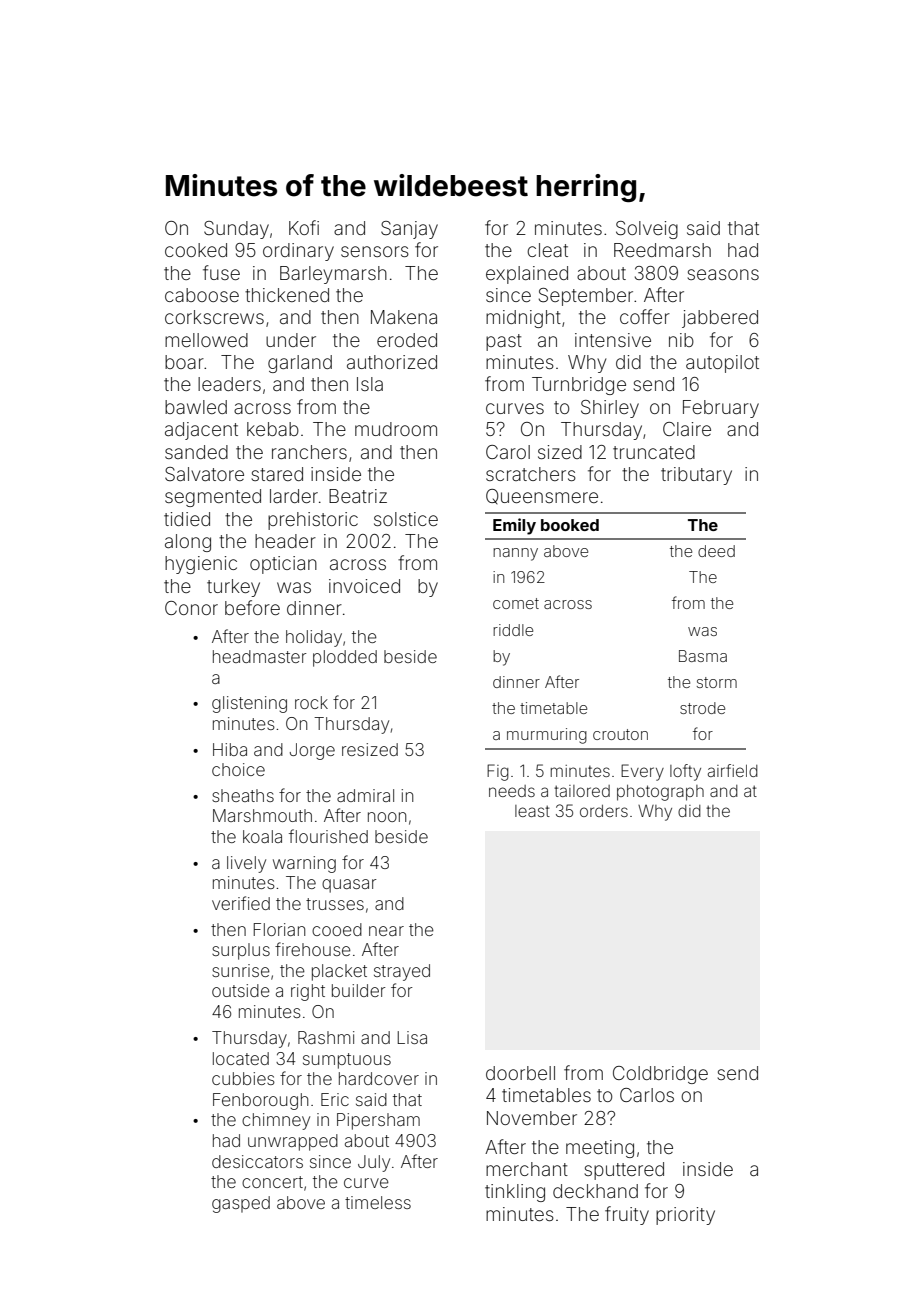 Image resolution: width=924 pixels, height=1311 pixels. I want to click on Carlos, so click(647, 1095).
